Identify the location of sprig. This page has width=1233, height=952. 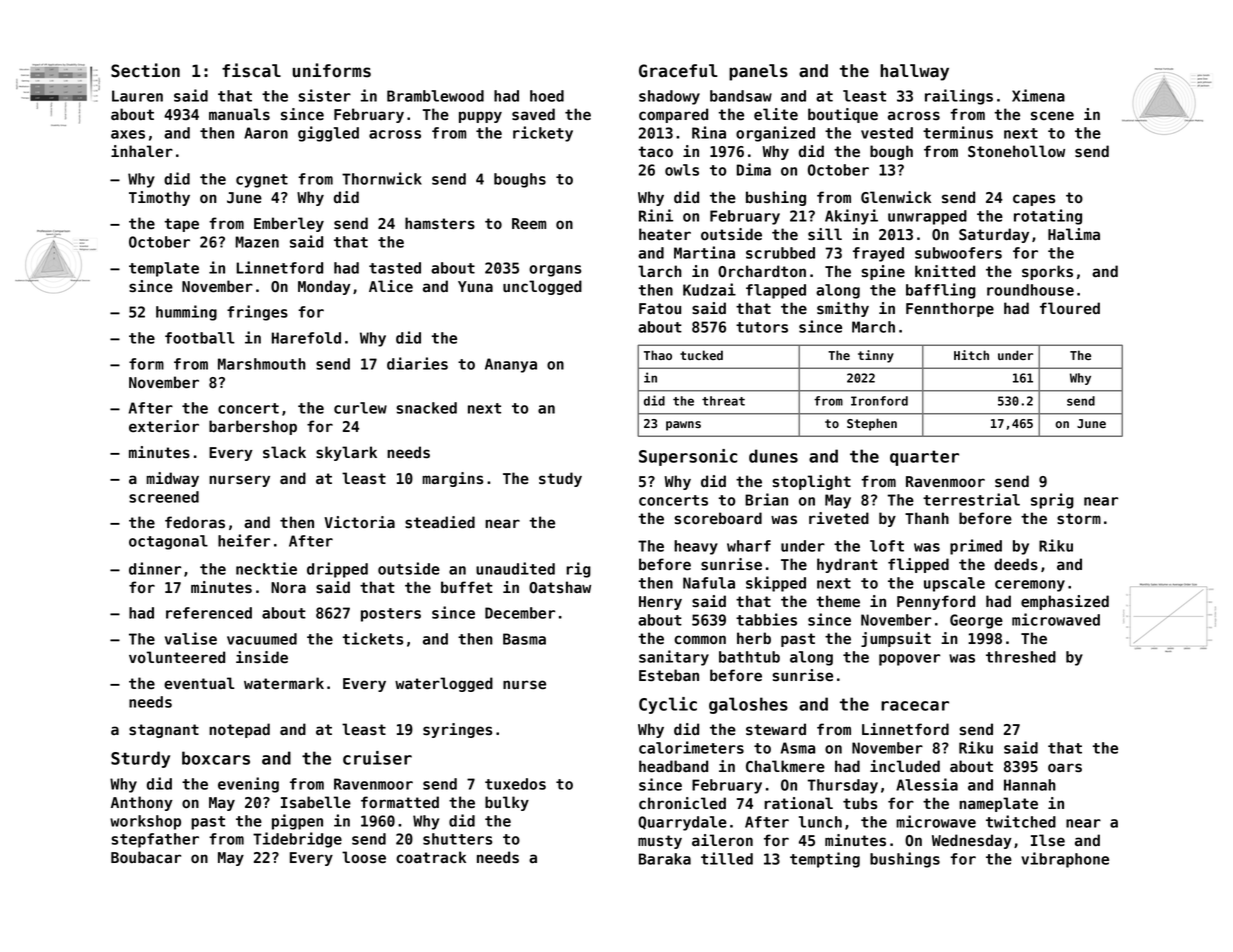
(1052, 501).
